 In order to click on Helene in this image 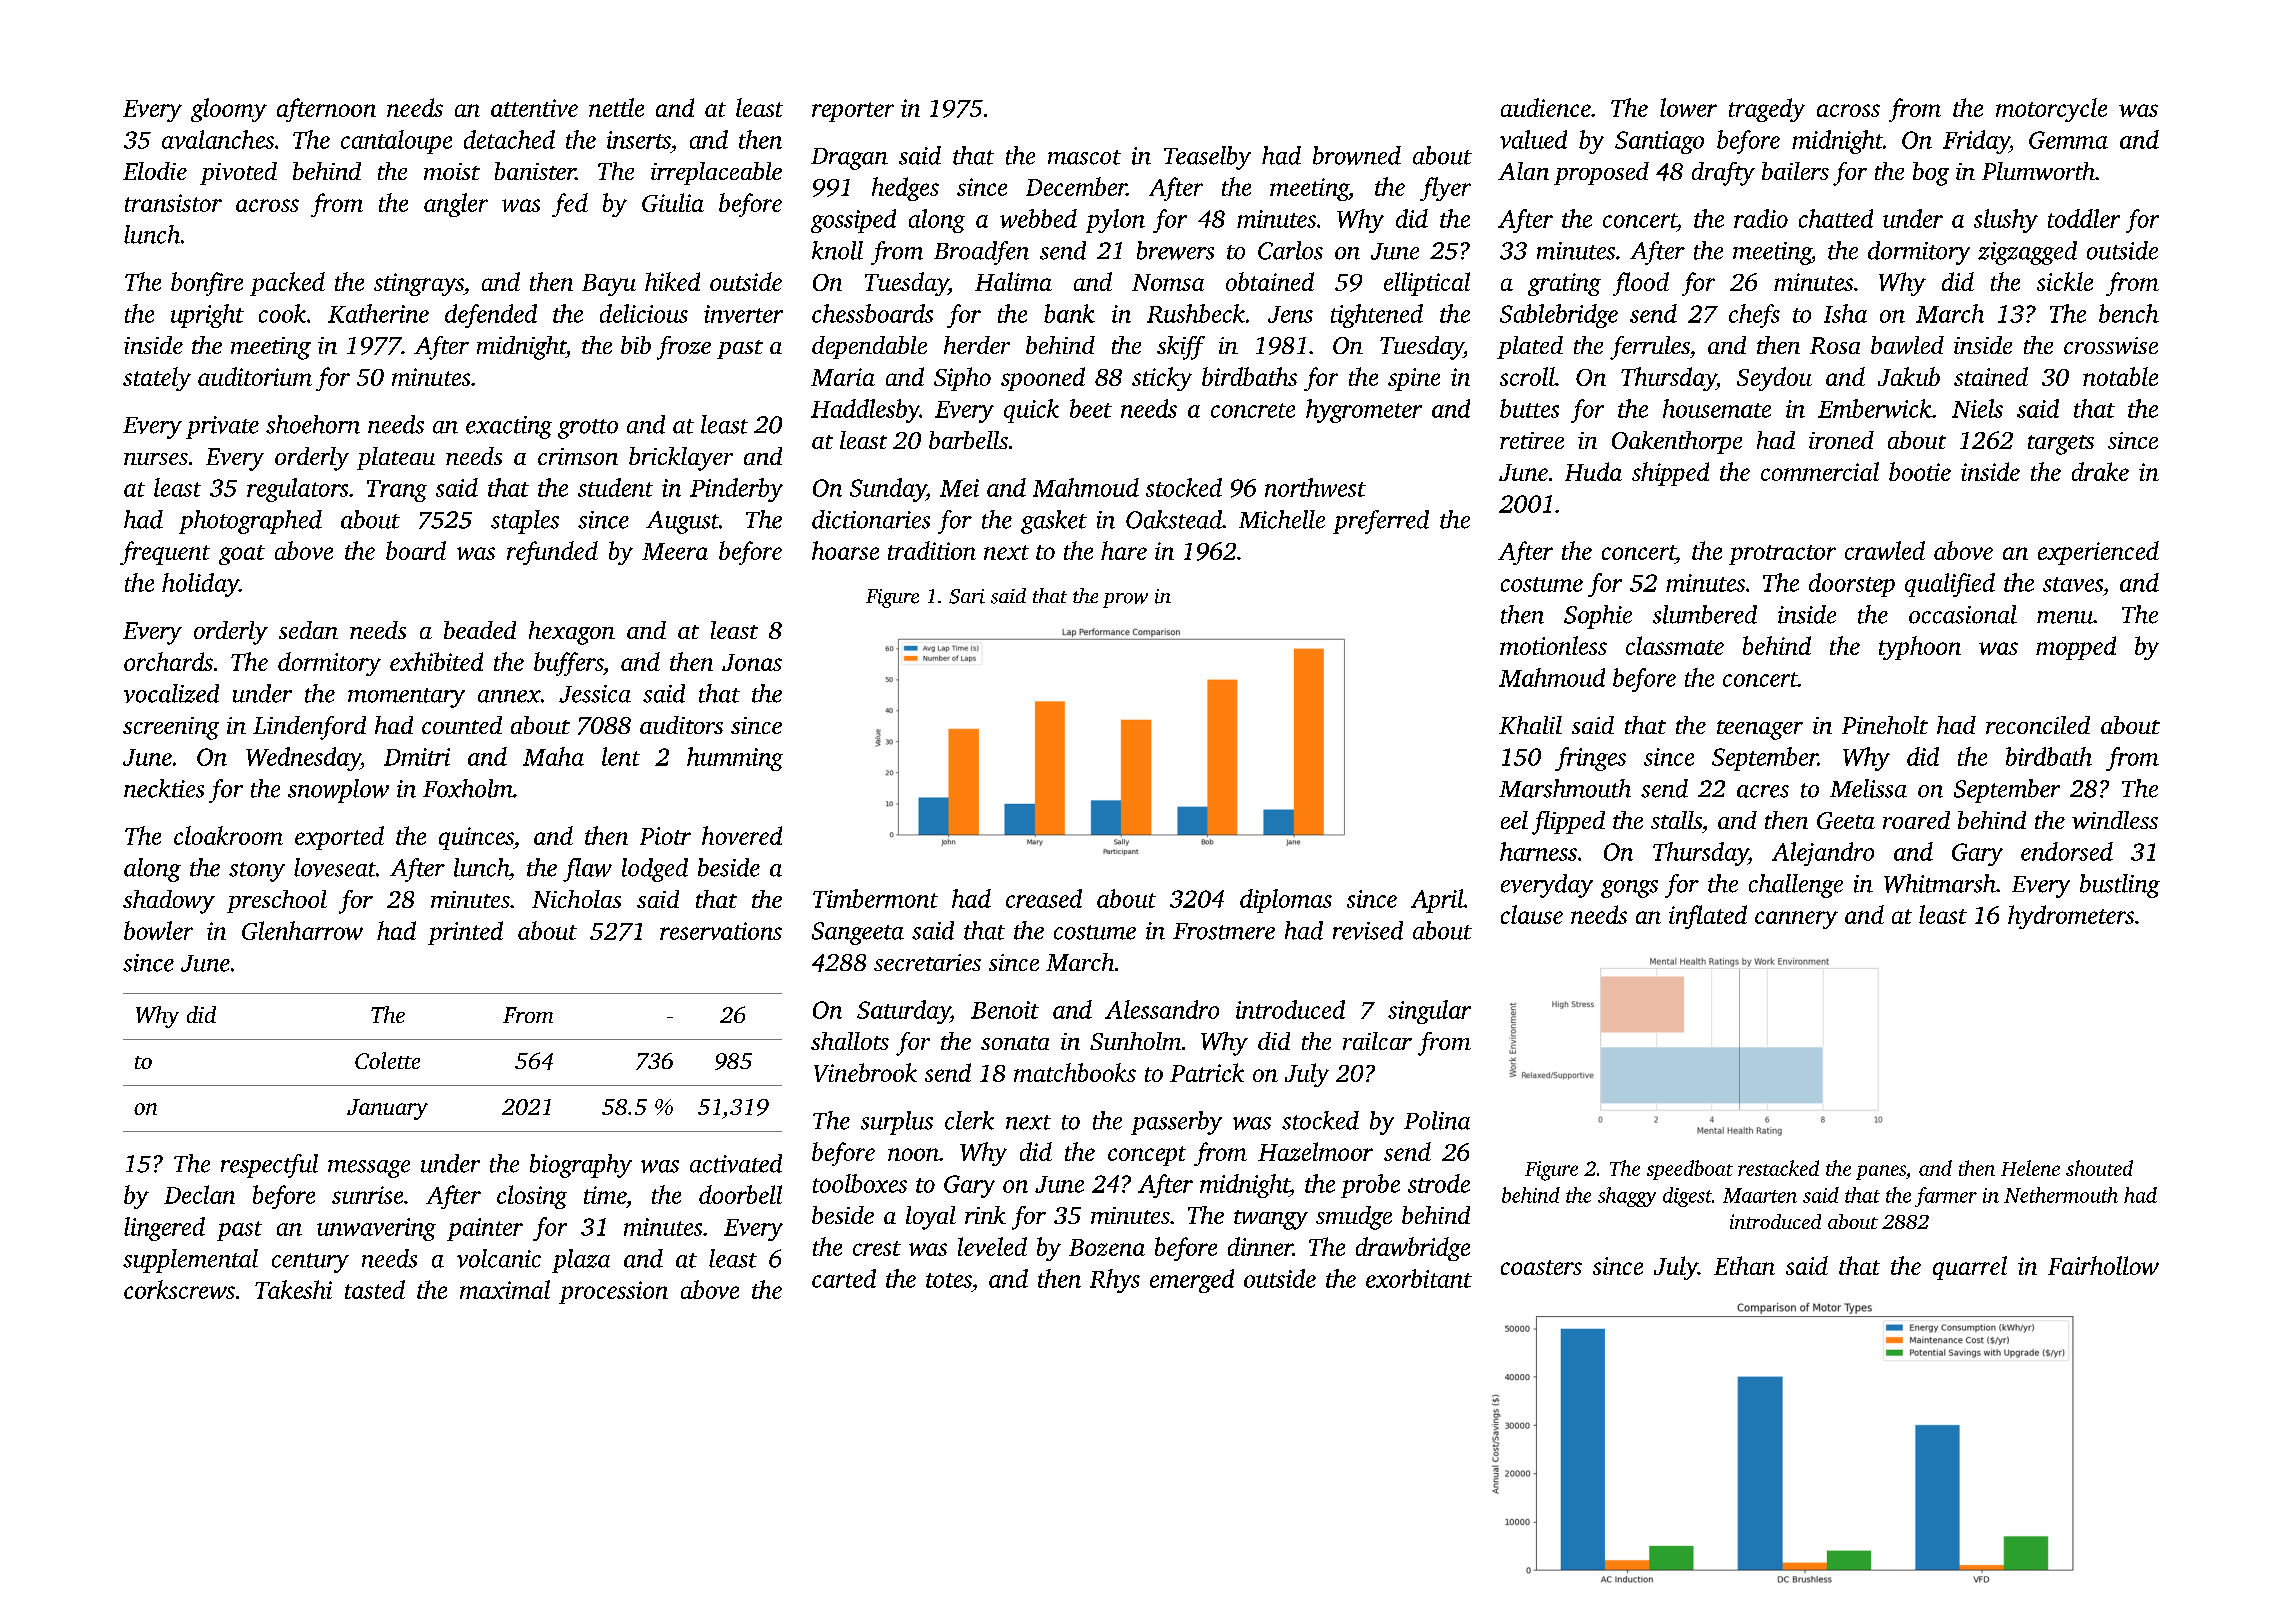, I will do `click(2030, 1168)`.
